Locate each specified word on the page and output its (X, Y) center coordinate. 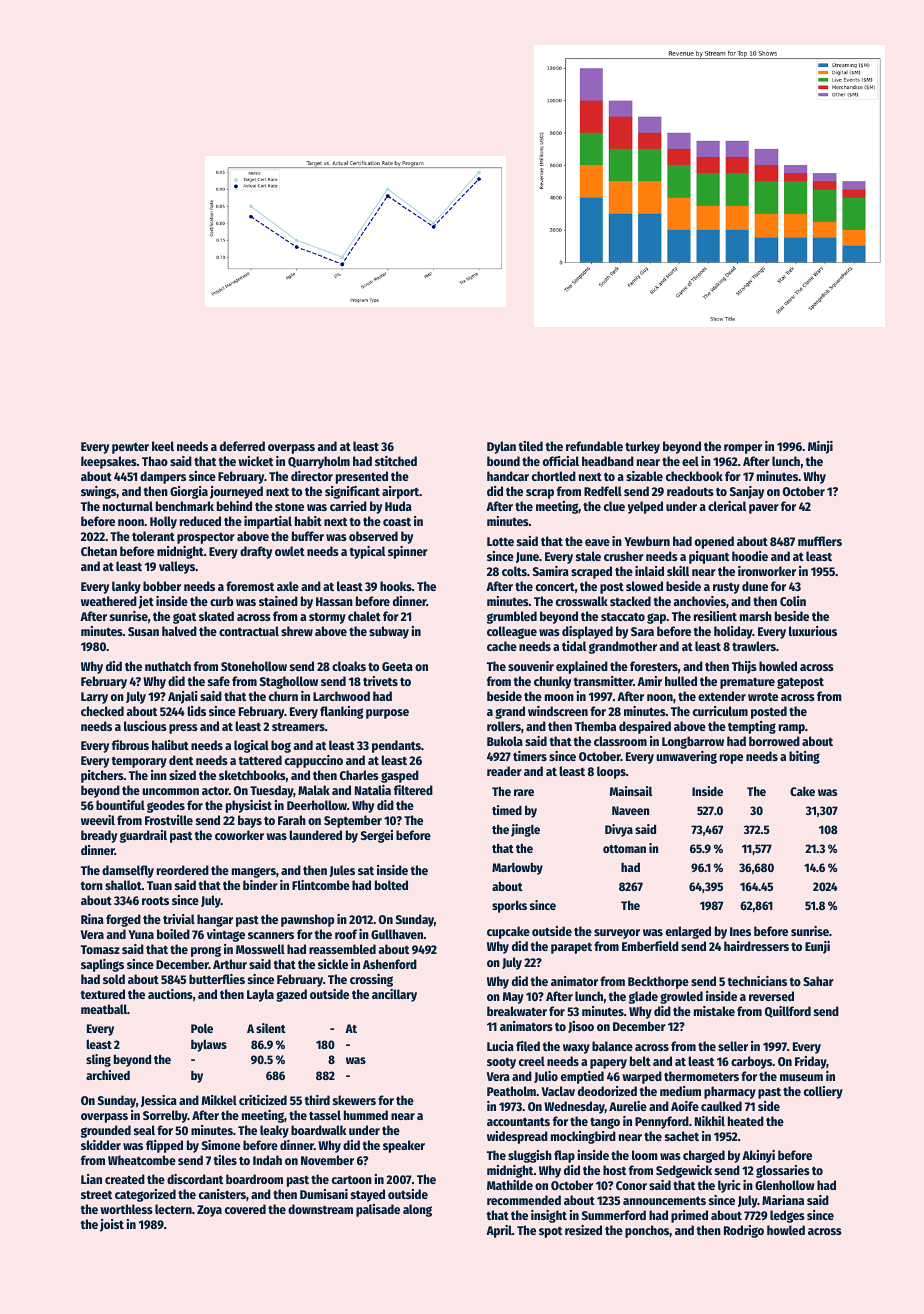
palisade (378, 1210)
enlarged (688, 932)
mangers (254, 872)
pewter (130, 448)
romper (743, 449)
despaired (645, 727)
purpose (387, 714)
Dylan (501, 447)
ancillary (394, 995)
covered (245, 1209)
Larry (94, 698)
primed (689, 1216)
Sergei (377, 836)
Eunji (817, 947)
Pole (202, 1028)
